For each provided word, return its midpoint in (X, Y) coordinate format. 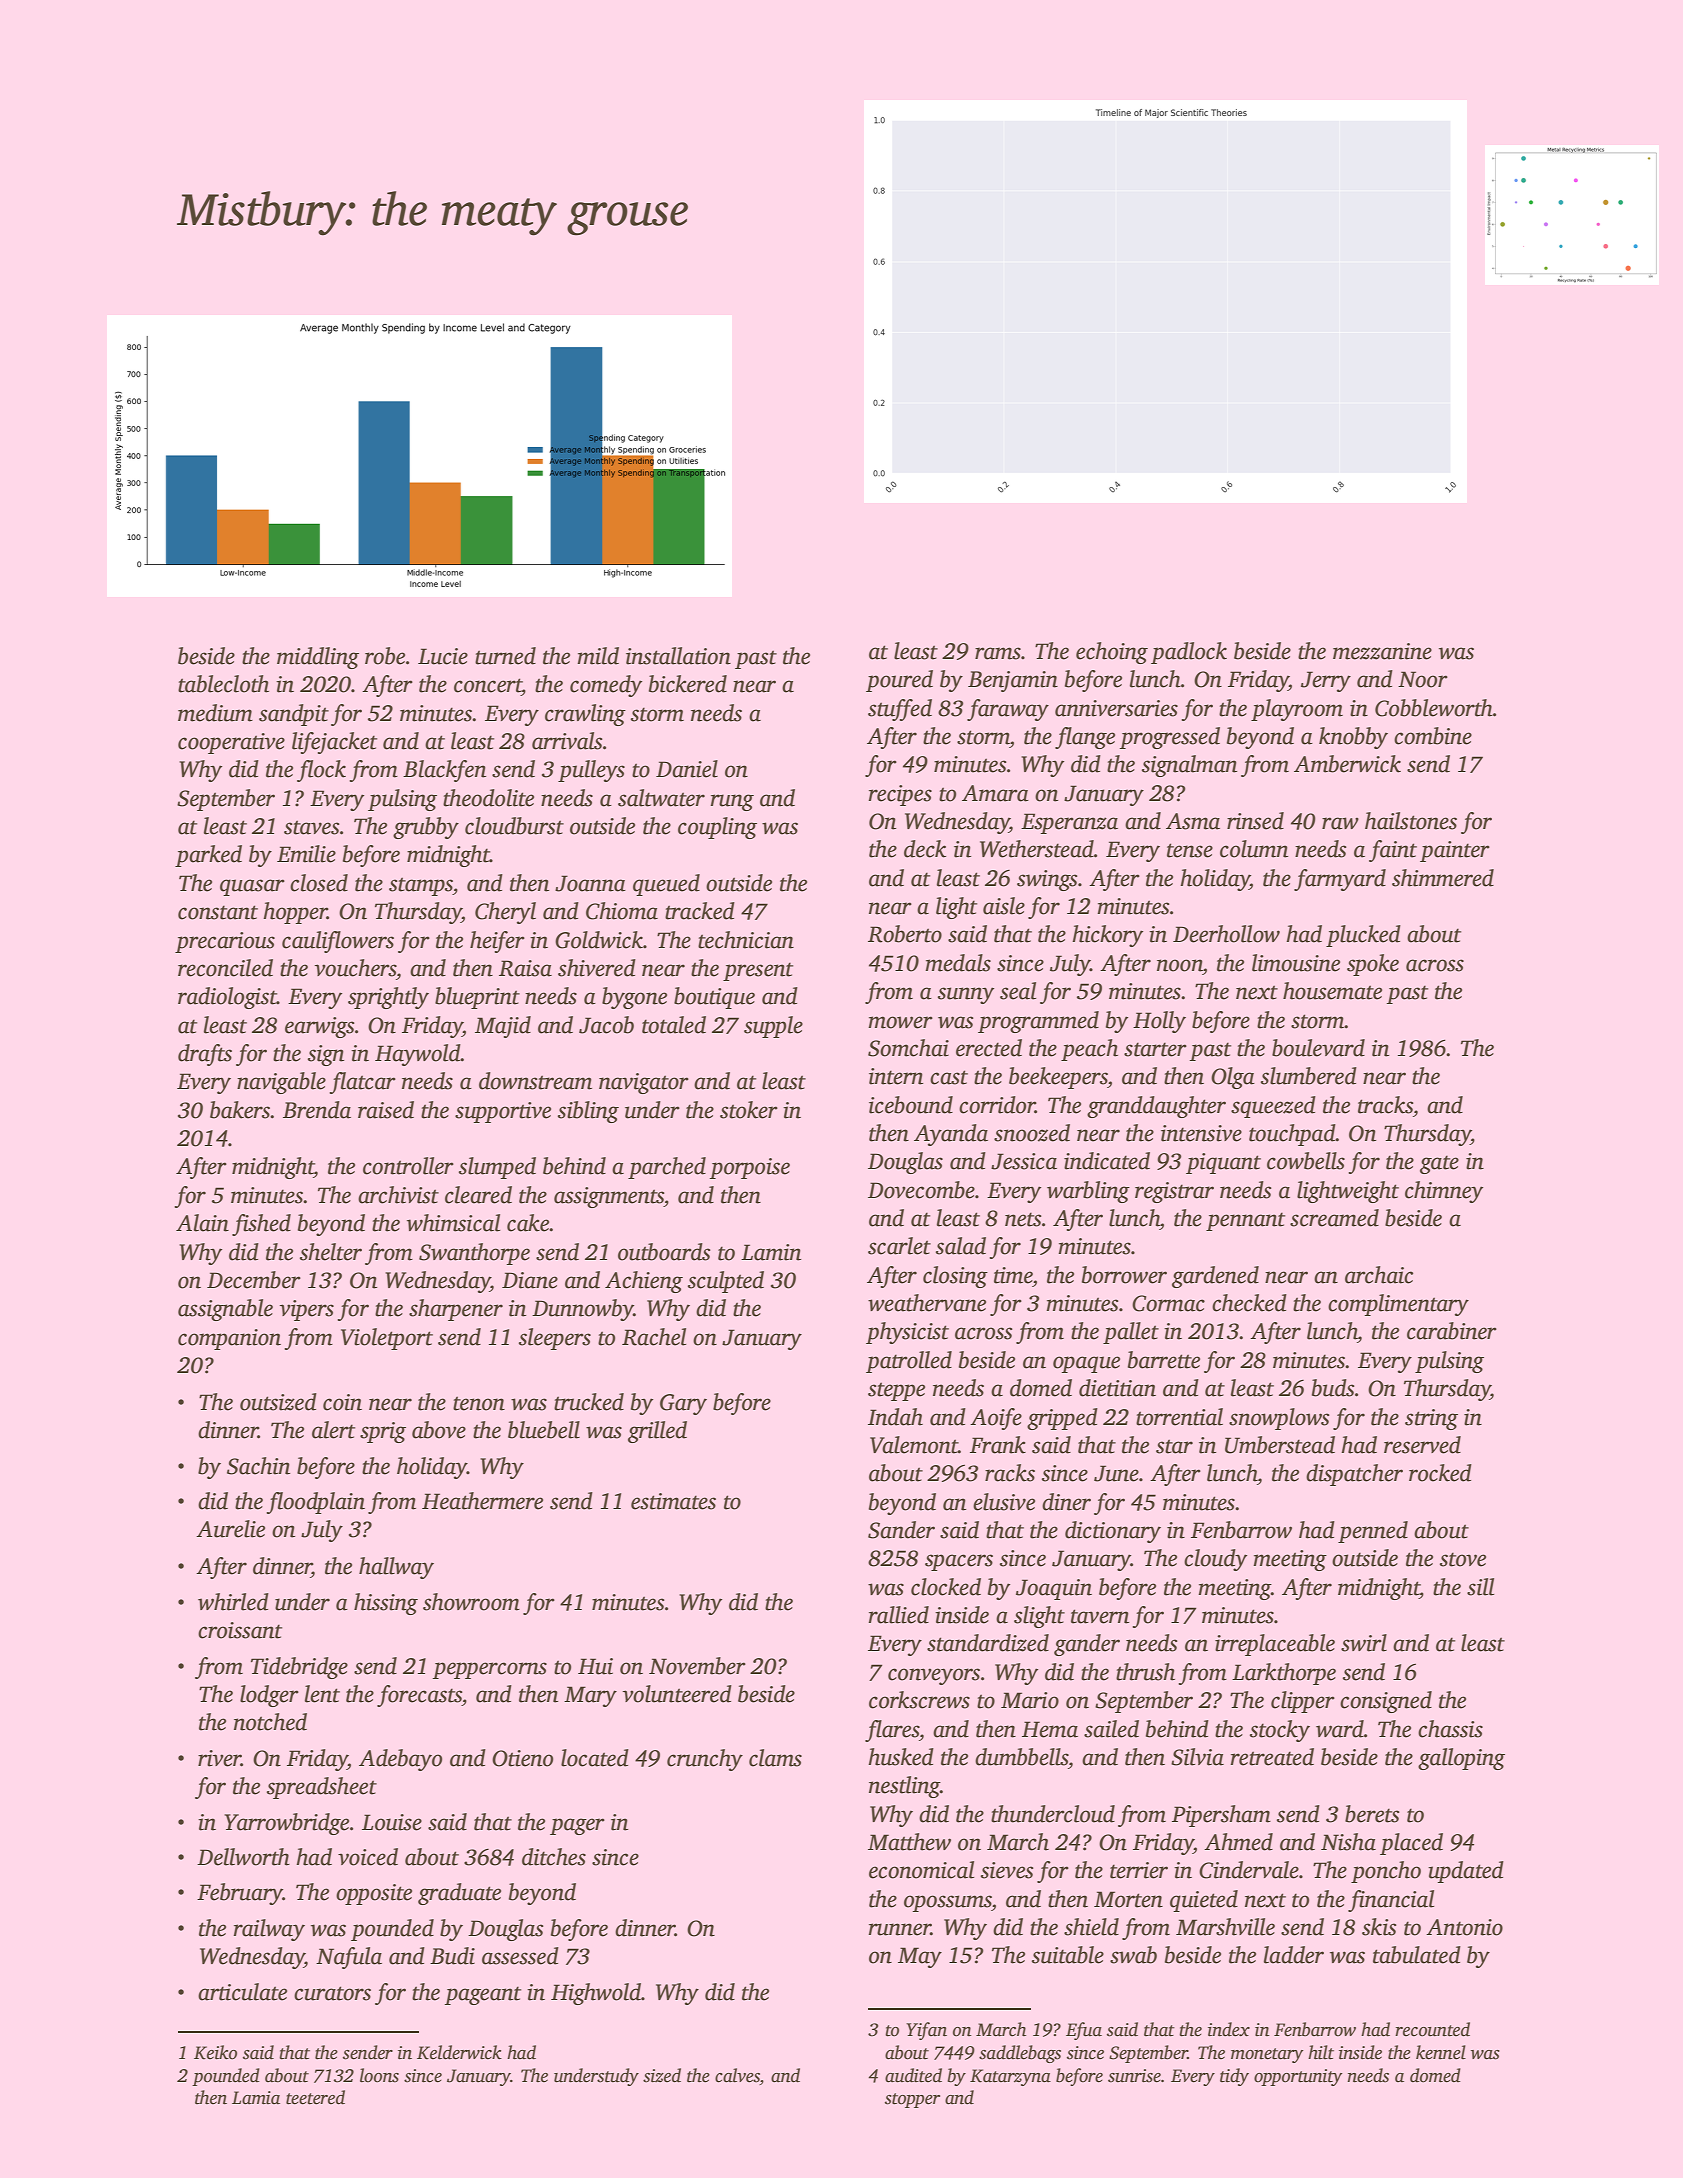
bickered (688, 684)
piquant (1223, 1163)
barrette (1164, 1360)
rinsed (1255, 821)
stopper (912, 2100)
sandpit (294, 715)
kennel (1441, 2052)
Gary (683, 1404)
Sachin (258, 1466)
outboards (664, 1252)
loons (379, 2075)
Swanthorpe (474, 1254)
